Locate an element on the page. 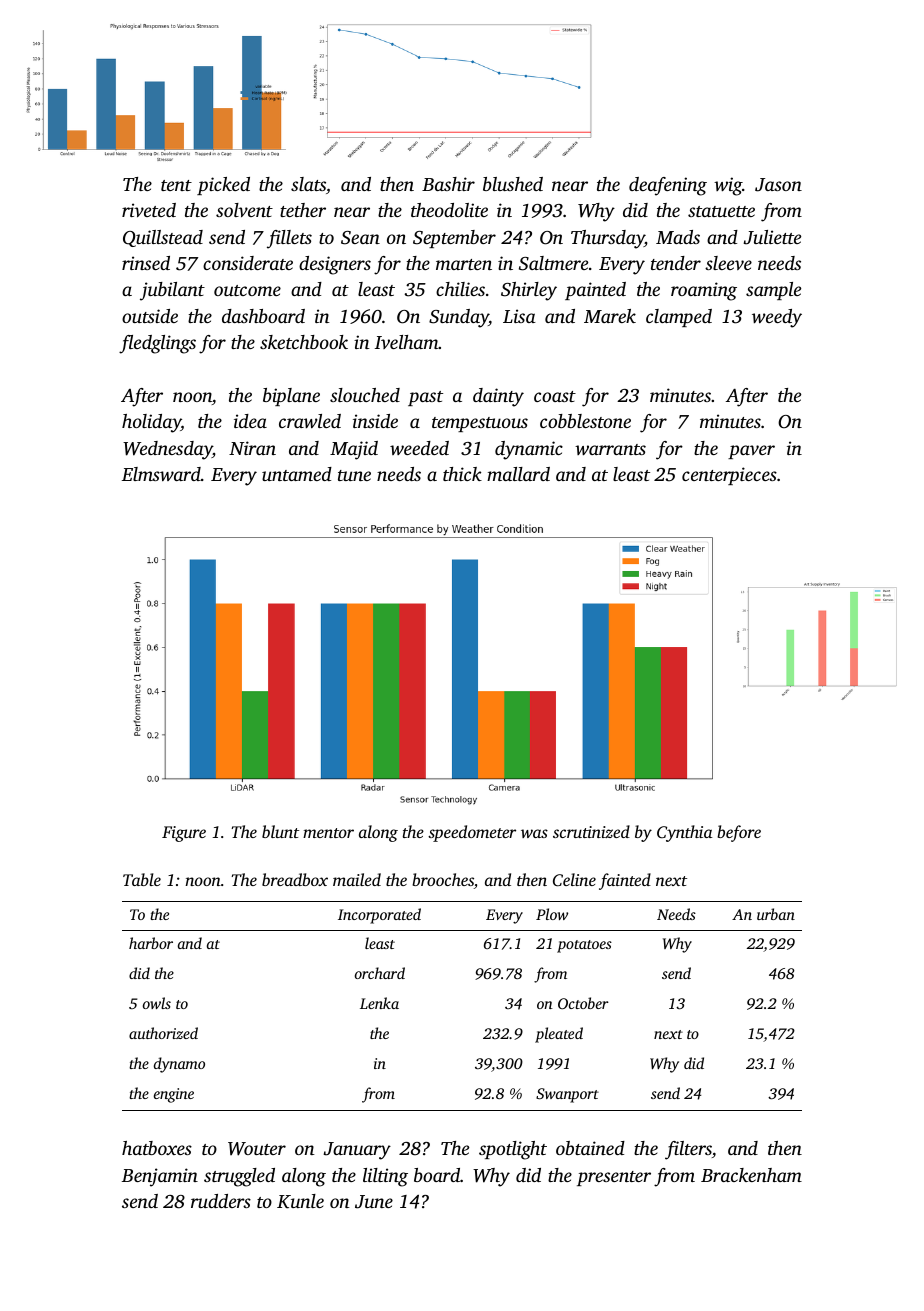  Elmsward is located at coordinates (161, 474).
